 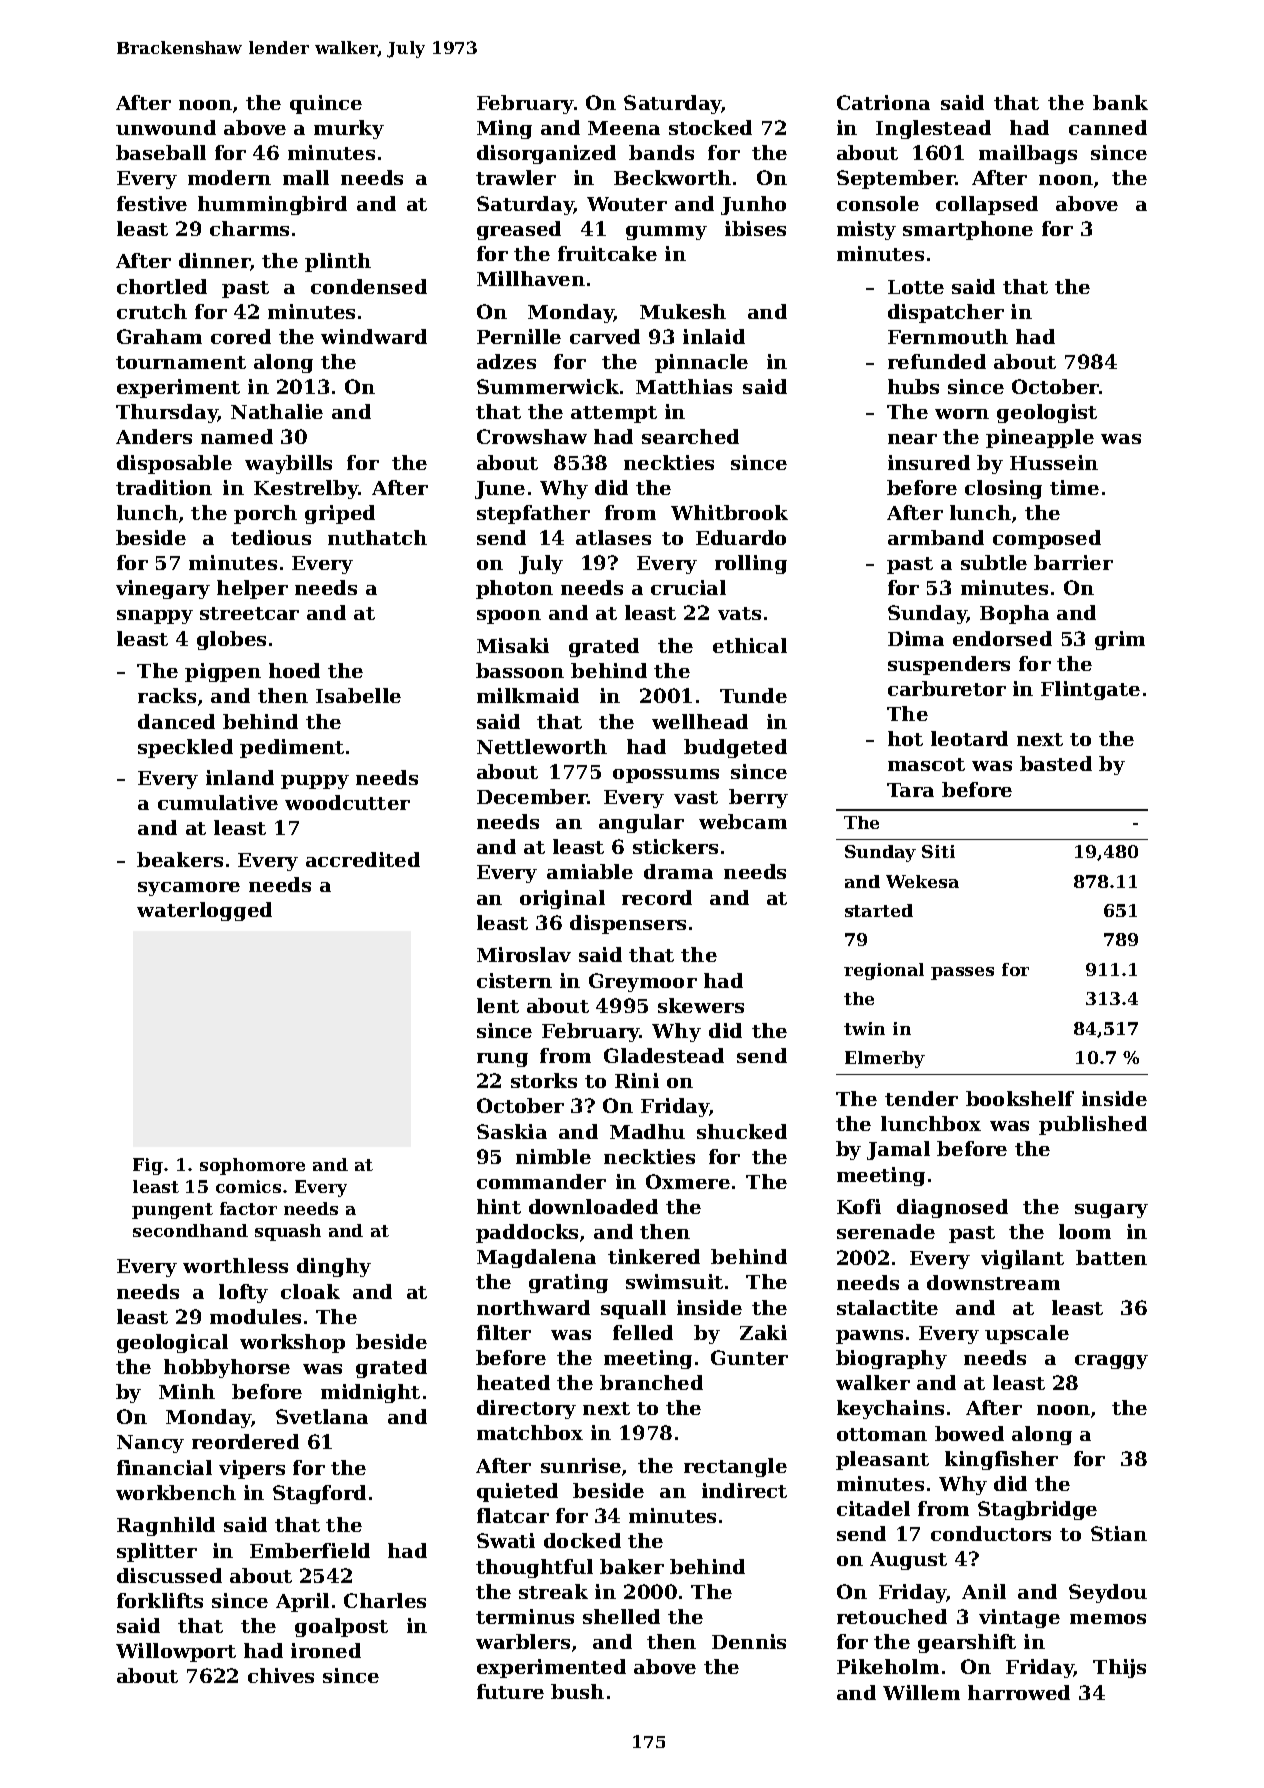 What do you see at coordinates (510, 1691) in the screenshot?
I see `future` at bounding box center [510, 1691].
